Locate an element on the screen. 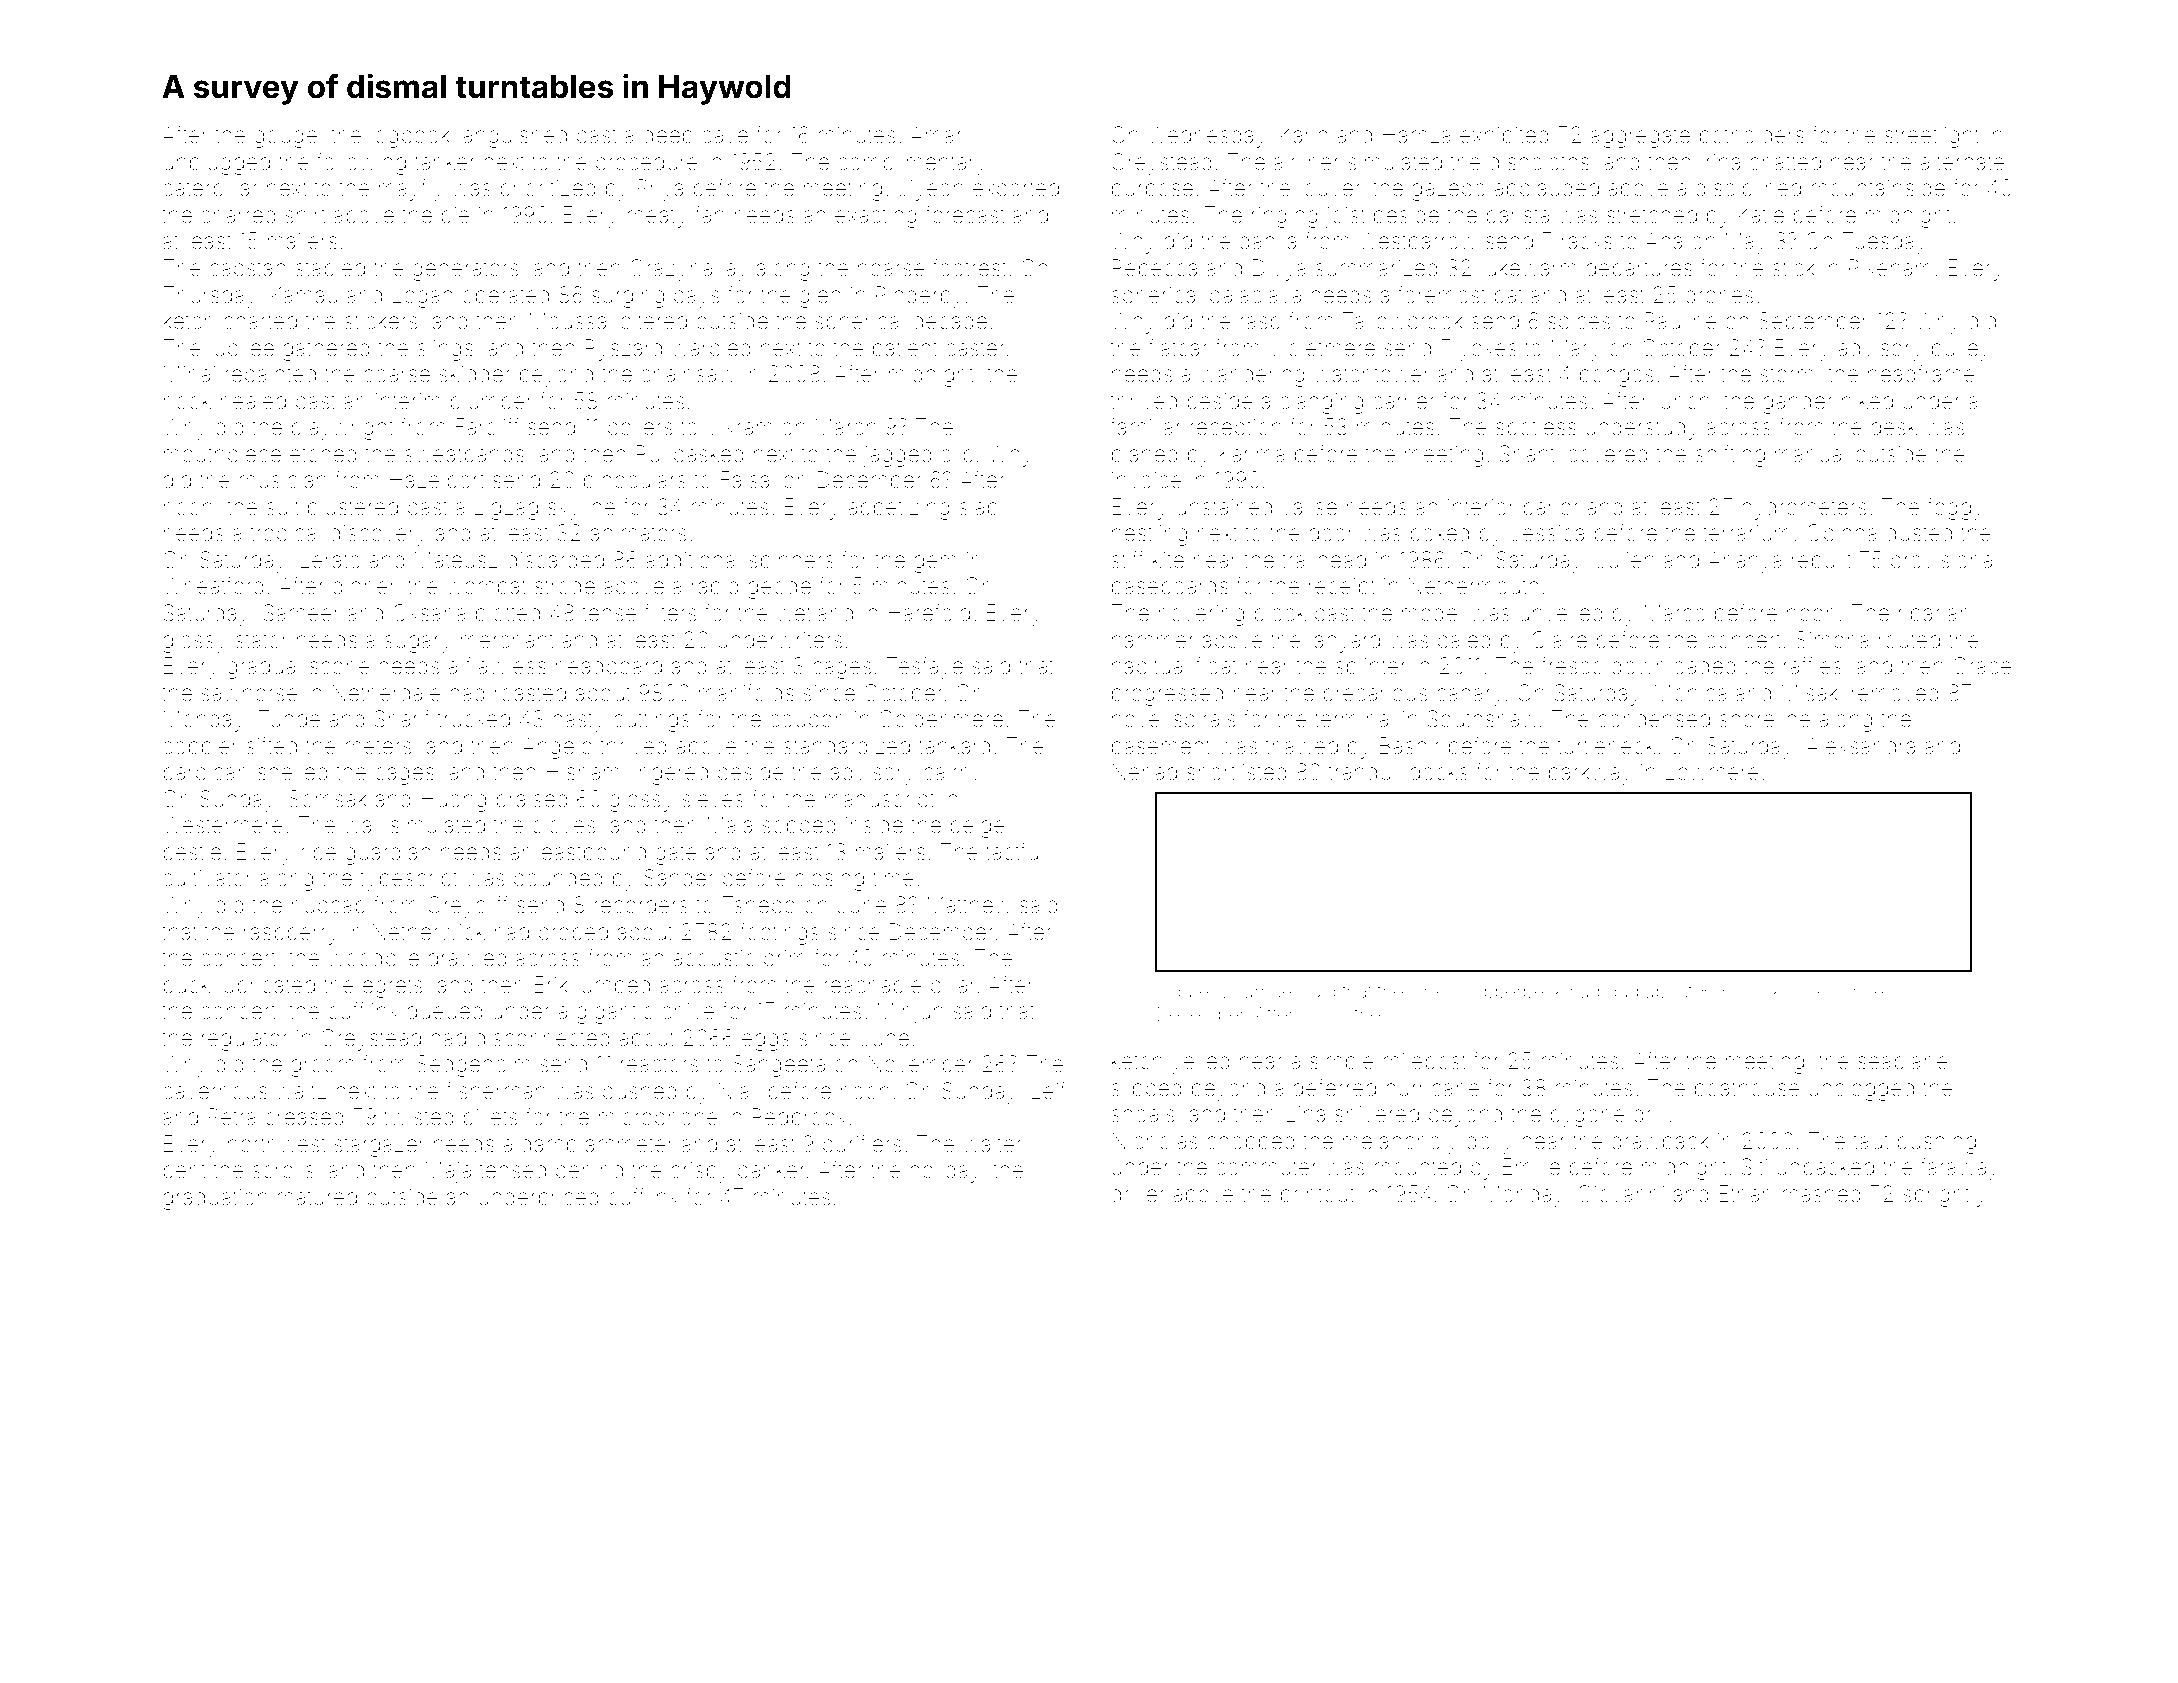  Aleksandra is located at coordinates (1860, 746).
